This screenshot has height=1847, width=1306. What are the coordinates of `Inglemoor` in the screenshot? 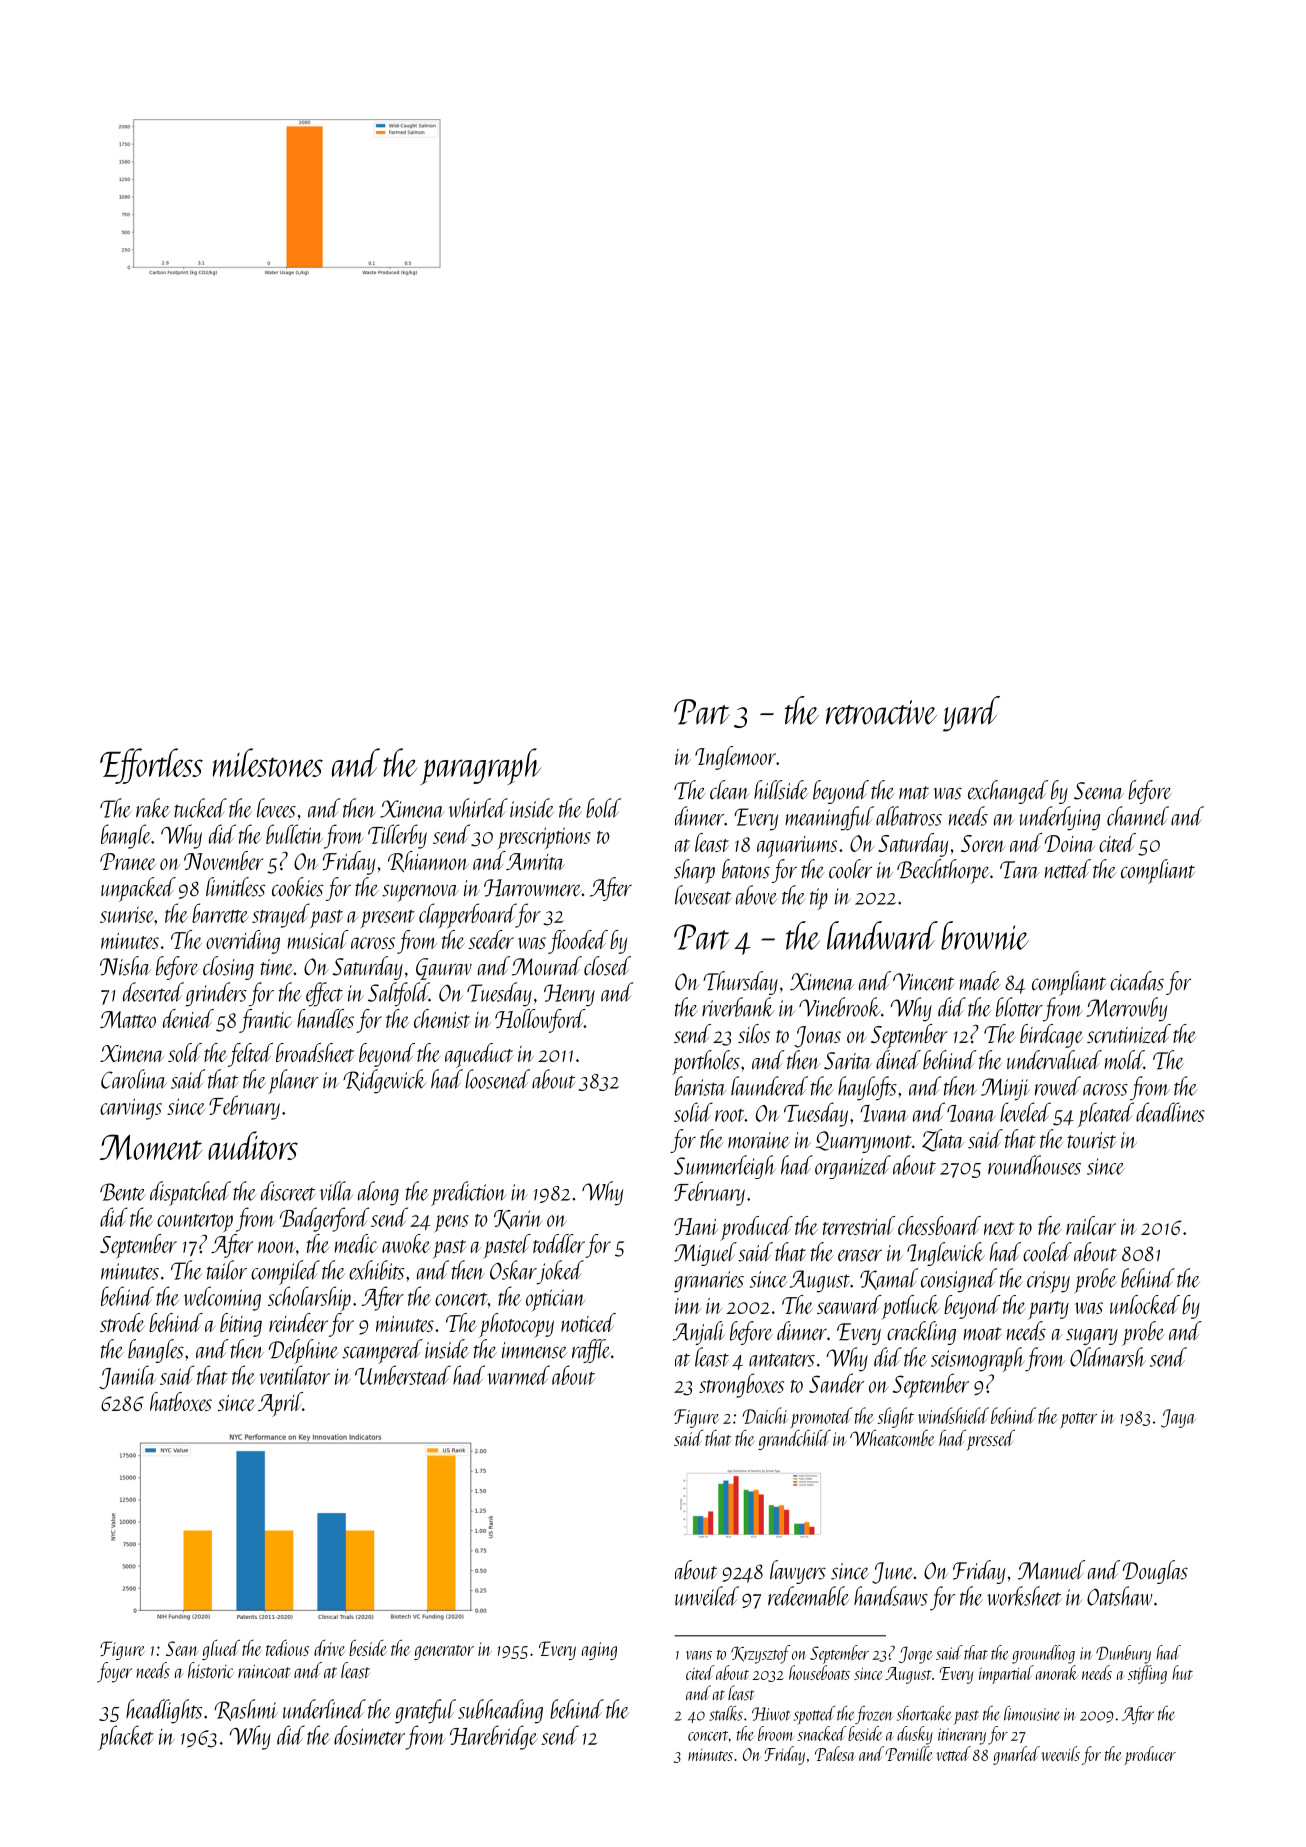 It's located at (735, 758).
